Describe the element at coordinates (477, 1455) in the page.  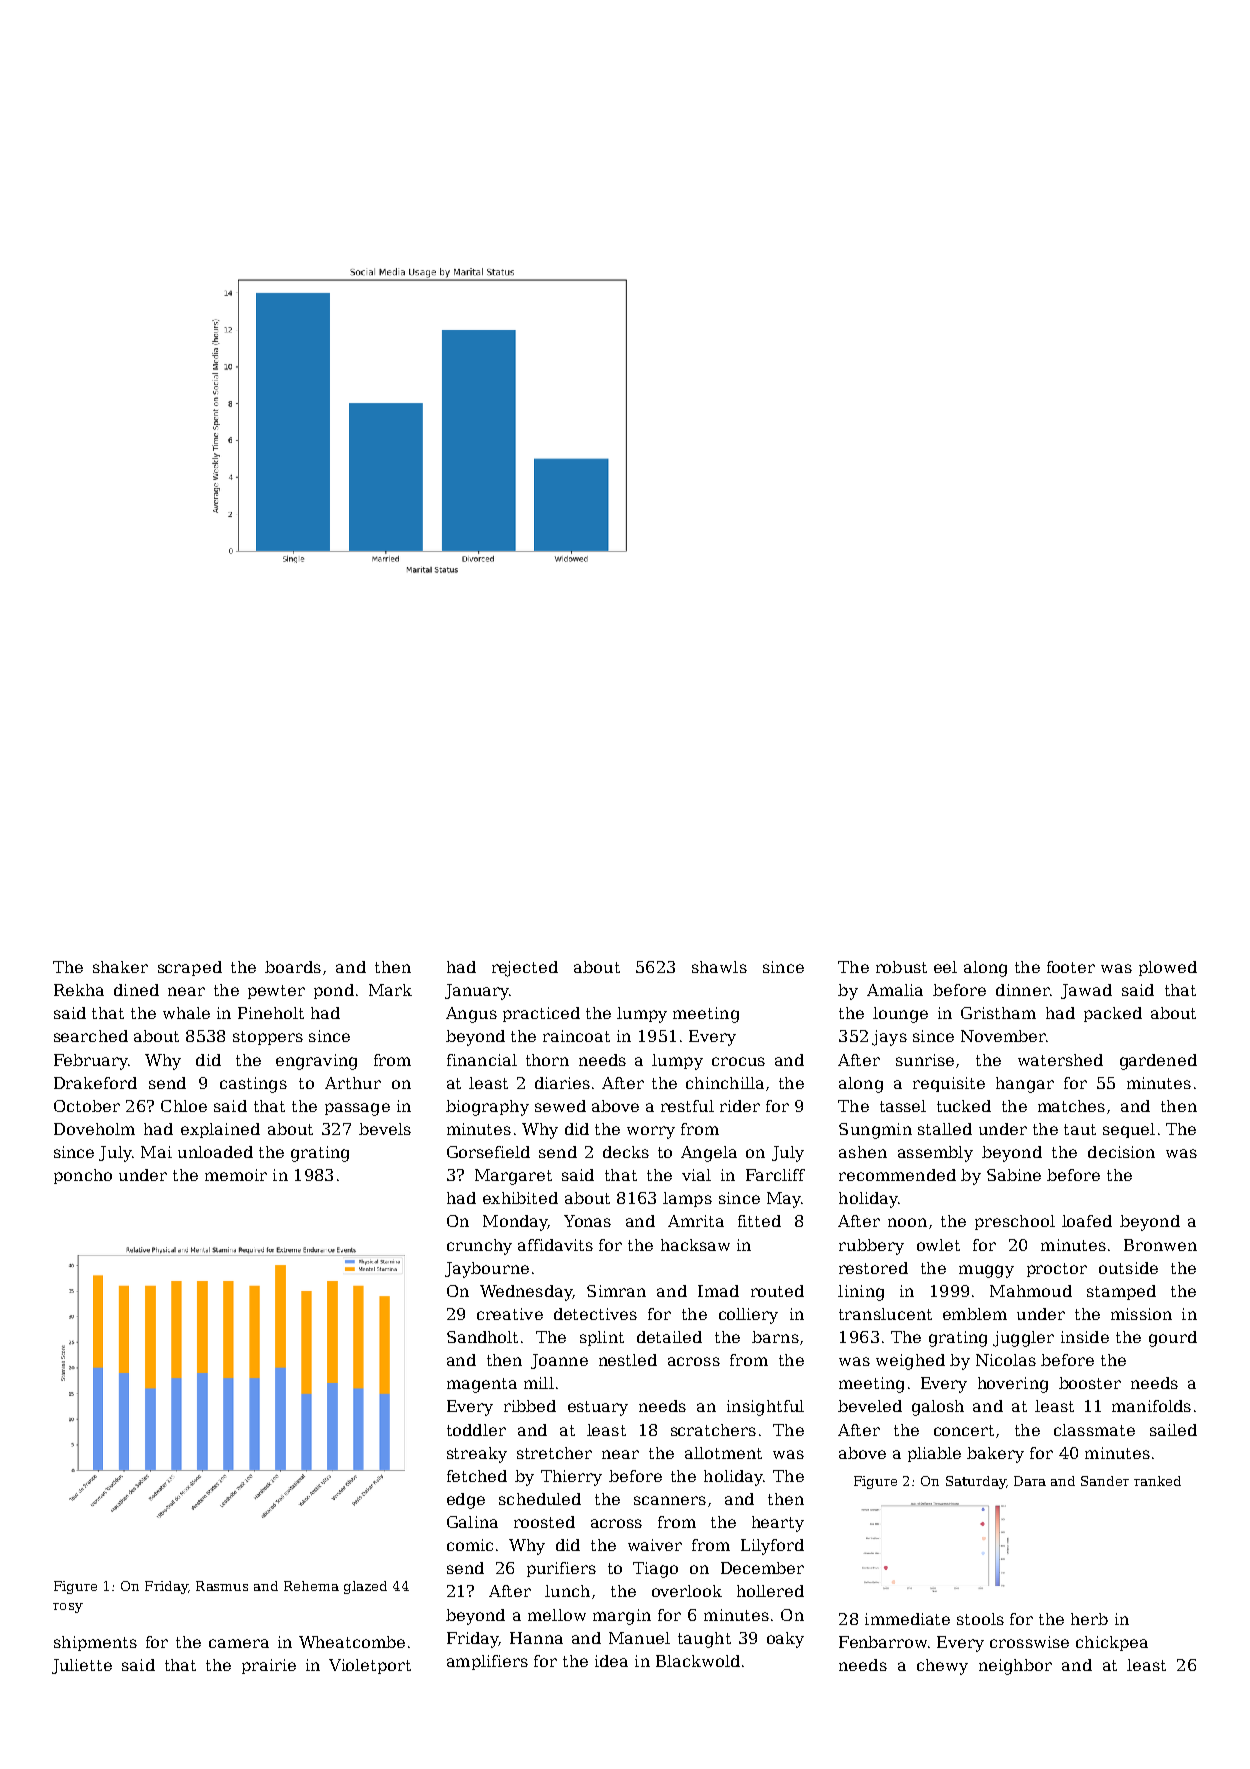
I see `streaky` at that location.
